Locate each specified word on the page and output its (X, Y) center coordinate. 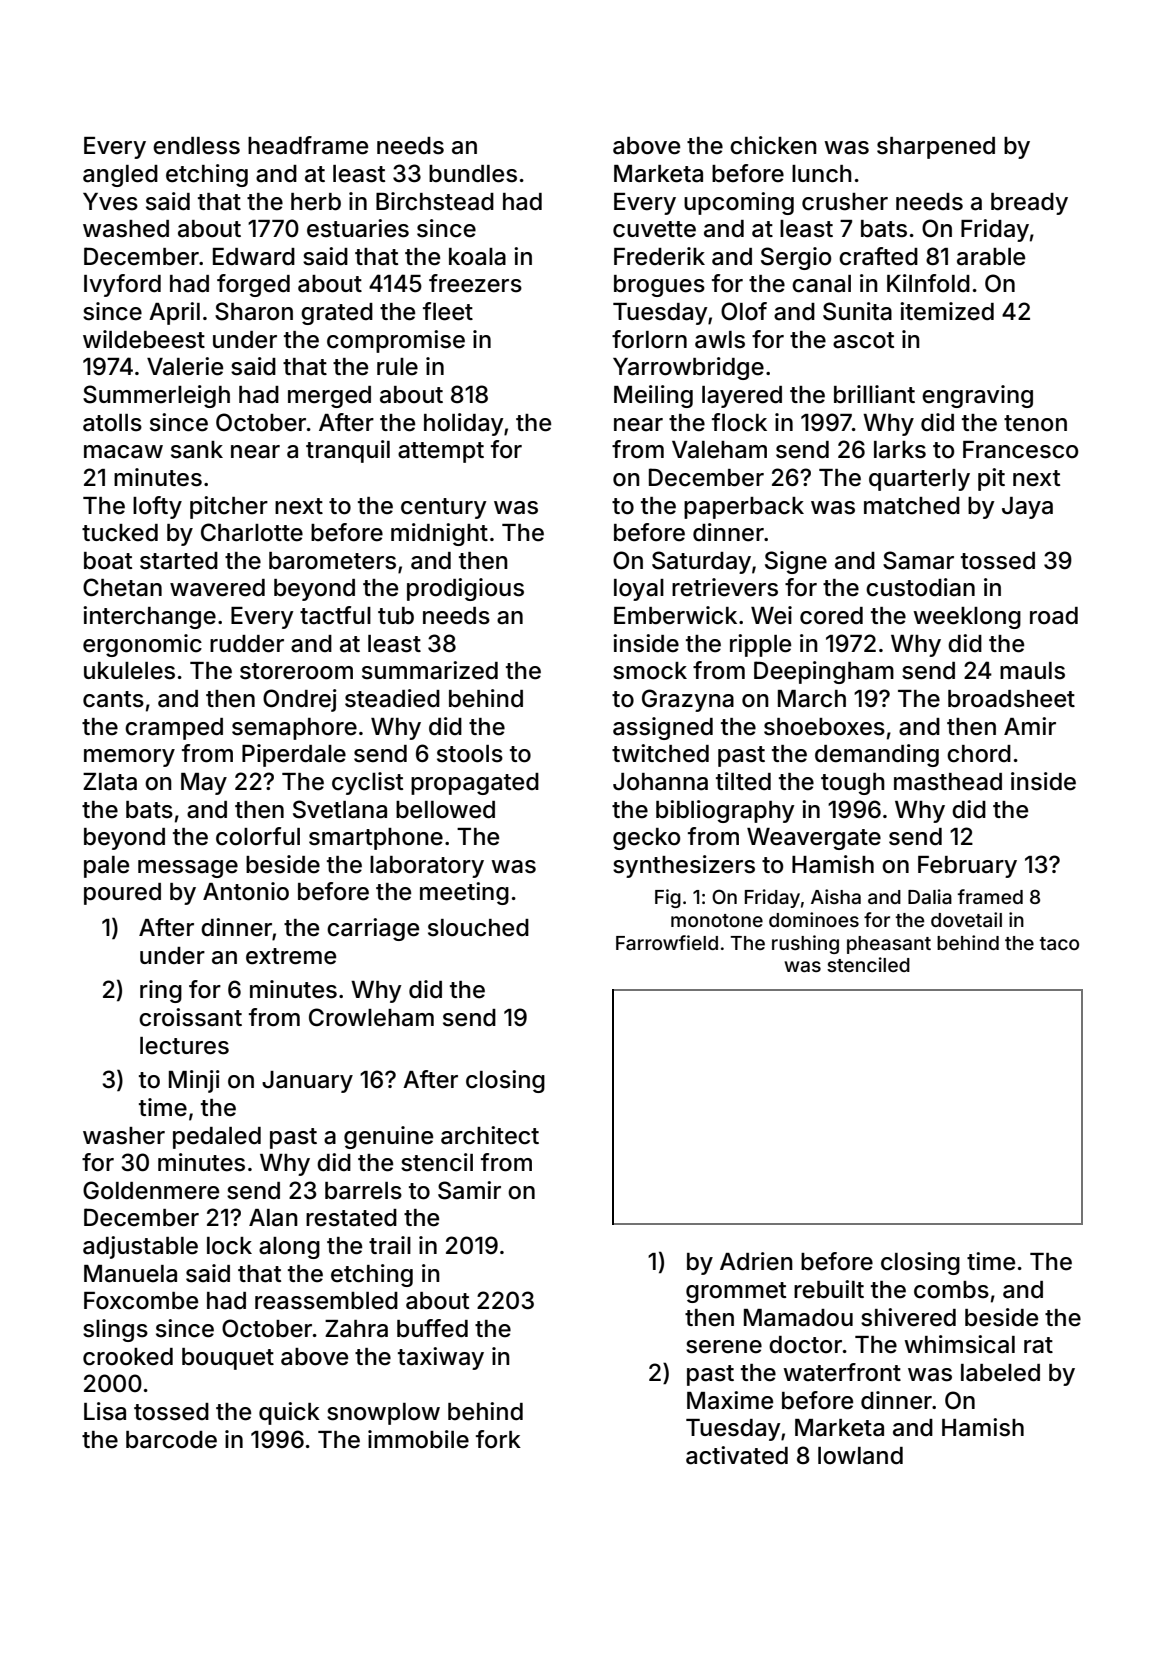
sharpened (936, 148)
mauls (1032, 671)
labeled (1000, 1373)
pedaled (217, 1138)
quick (289, 1413)
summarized (430, 670)
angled (120, 176)
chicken (773, 145)
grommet (736, 1292)
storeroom (296, 671)
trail (390, 1245)
